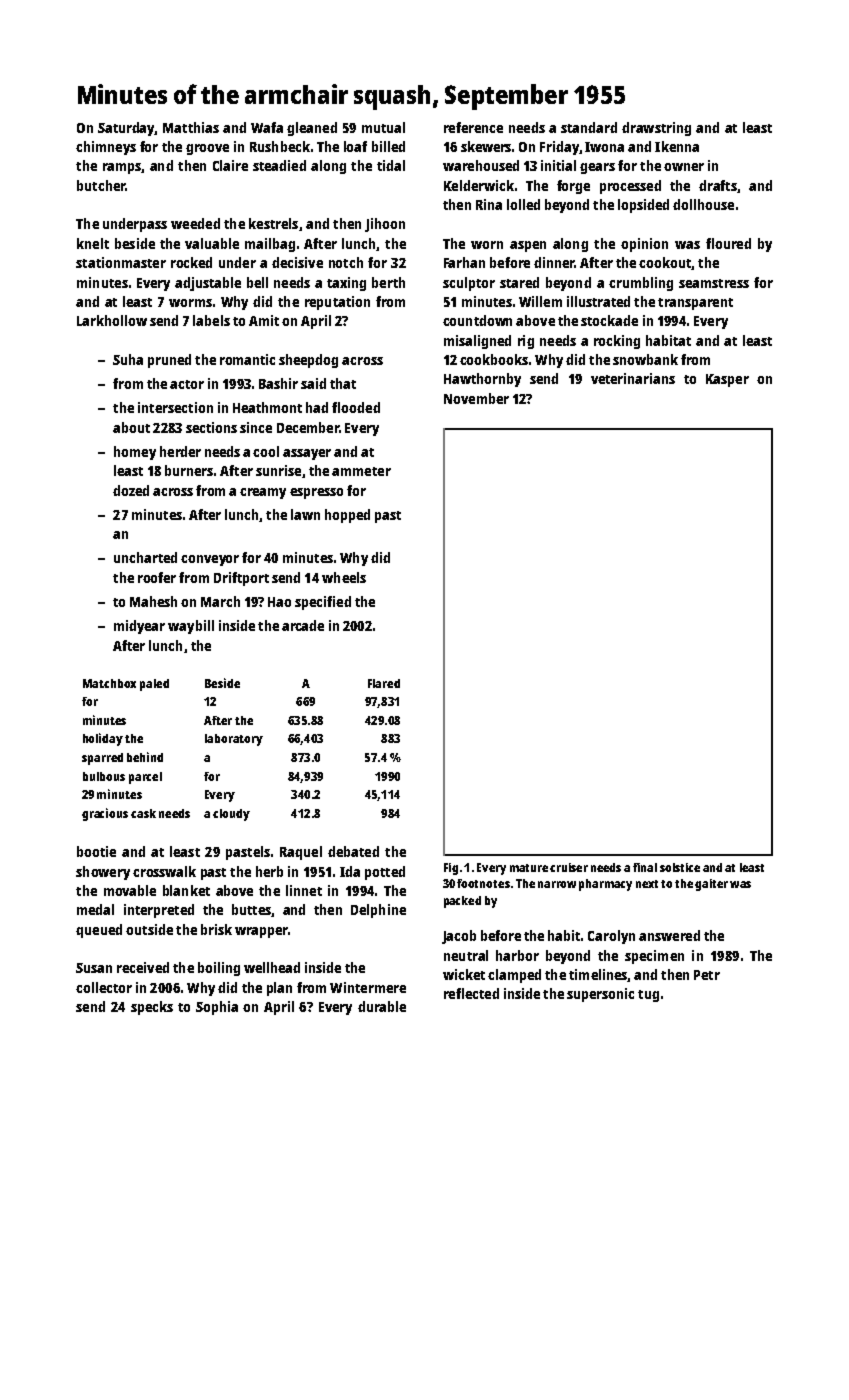 The height and width of the image is (1400, 849). I want to click on Flared, so click(384, 683).
